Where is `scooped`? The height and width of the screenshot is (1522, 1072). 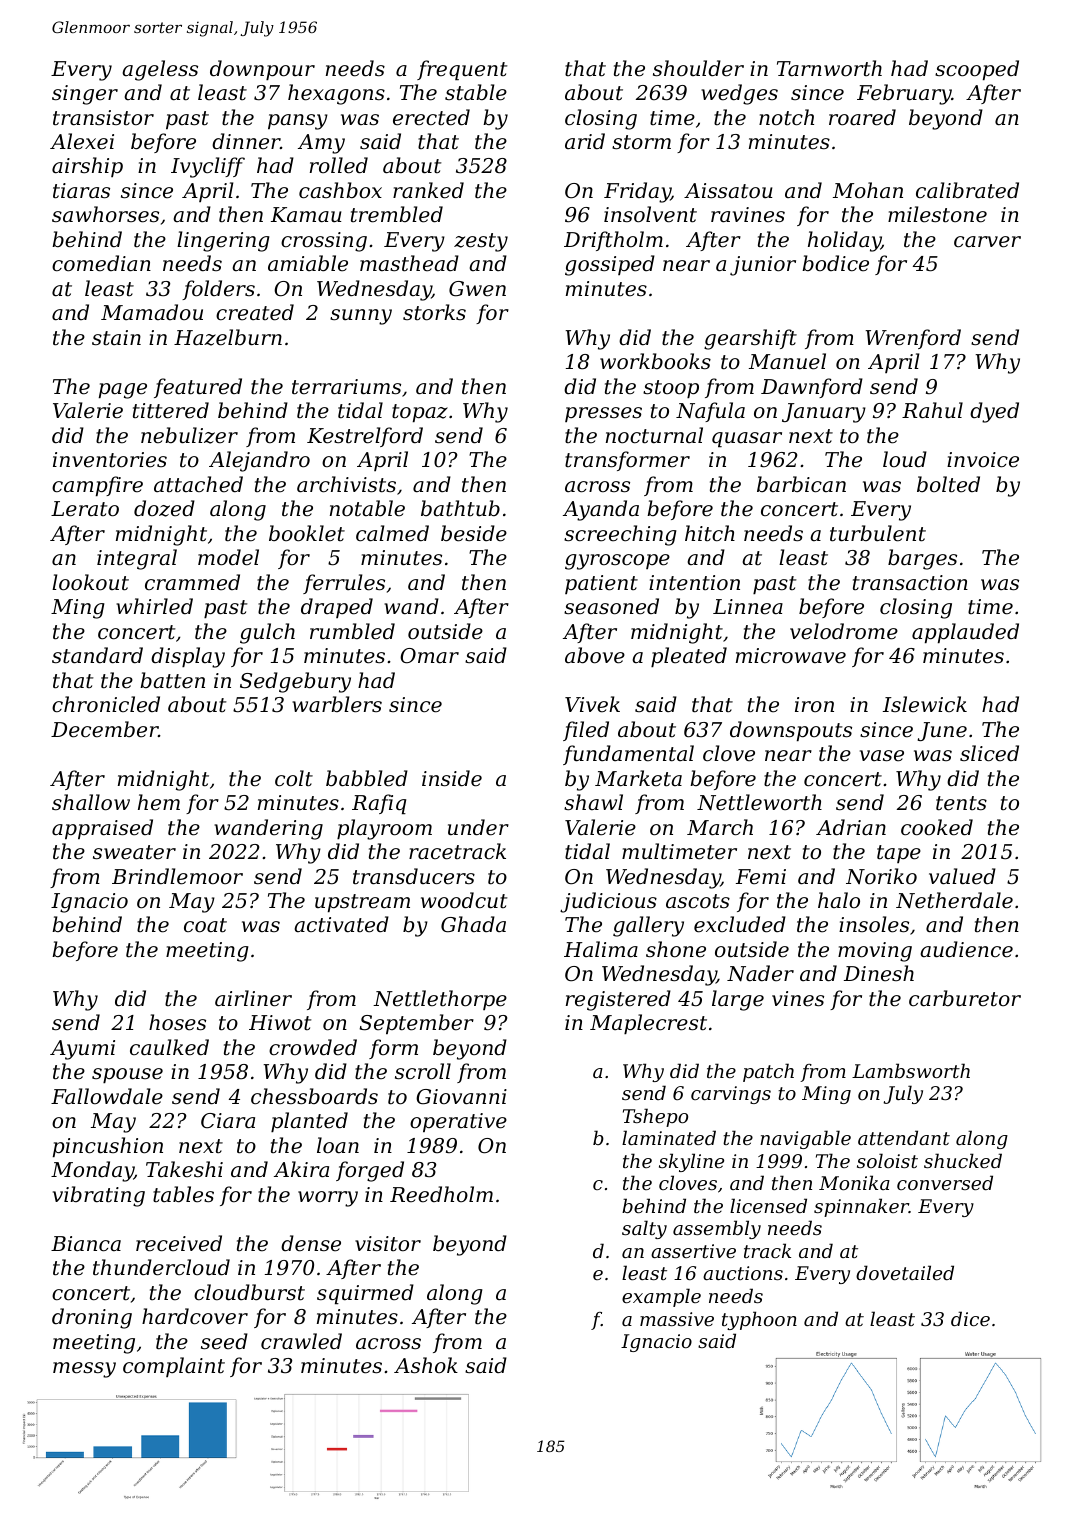
scooped is located at coordinates (977, 70).
